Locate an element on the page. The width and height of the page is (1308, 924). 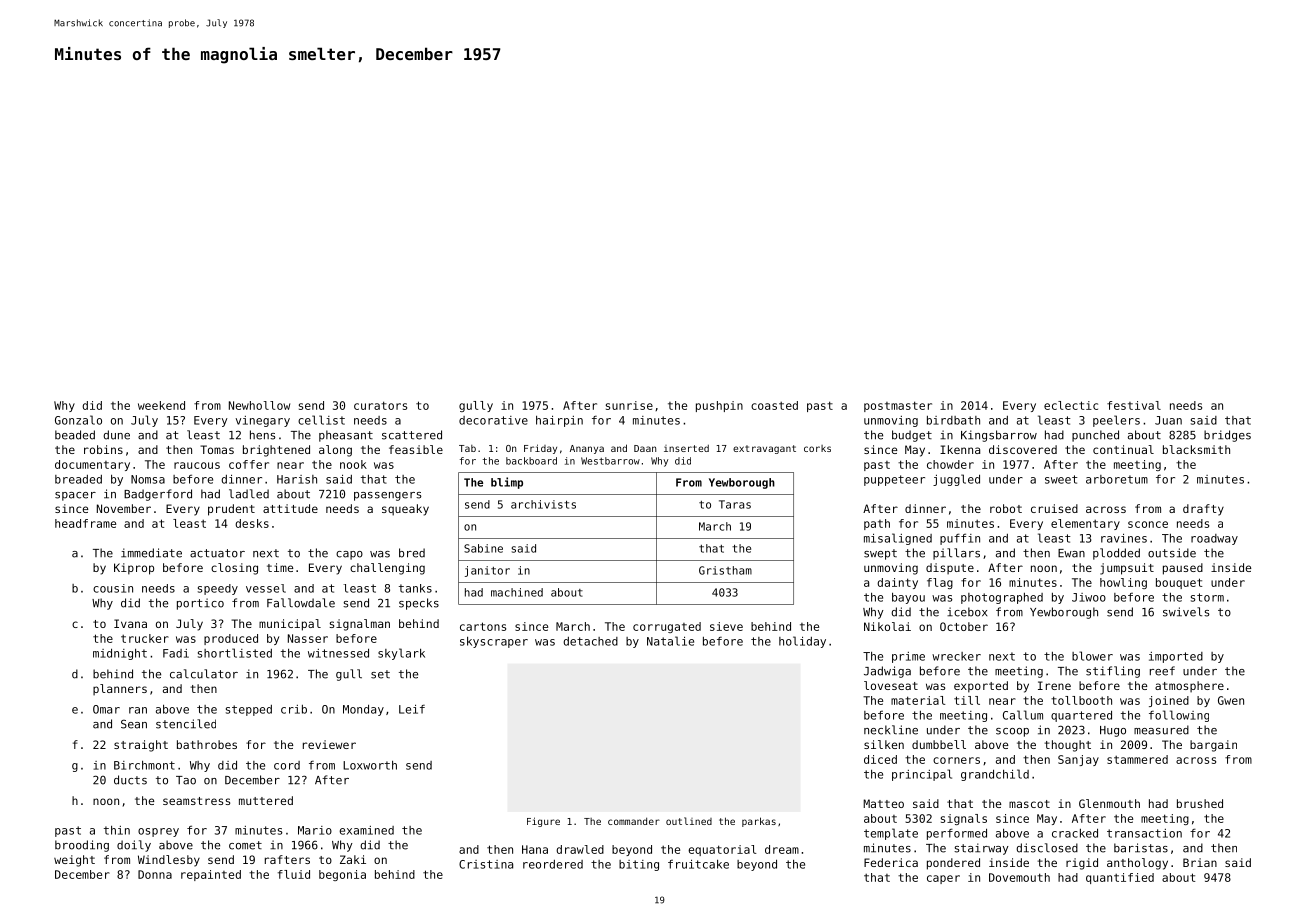
Newhollow is located at coordinates (259, 405).
